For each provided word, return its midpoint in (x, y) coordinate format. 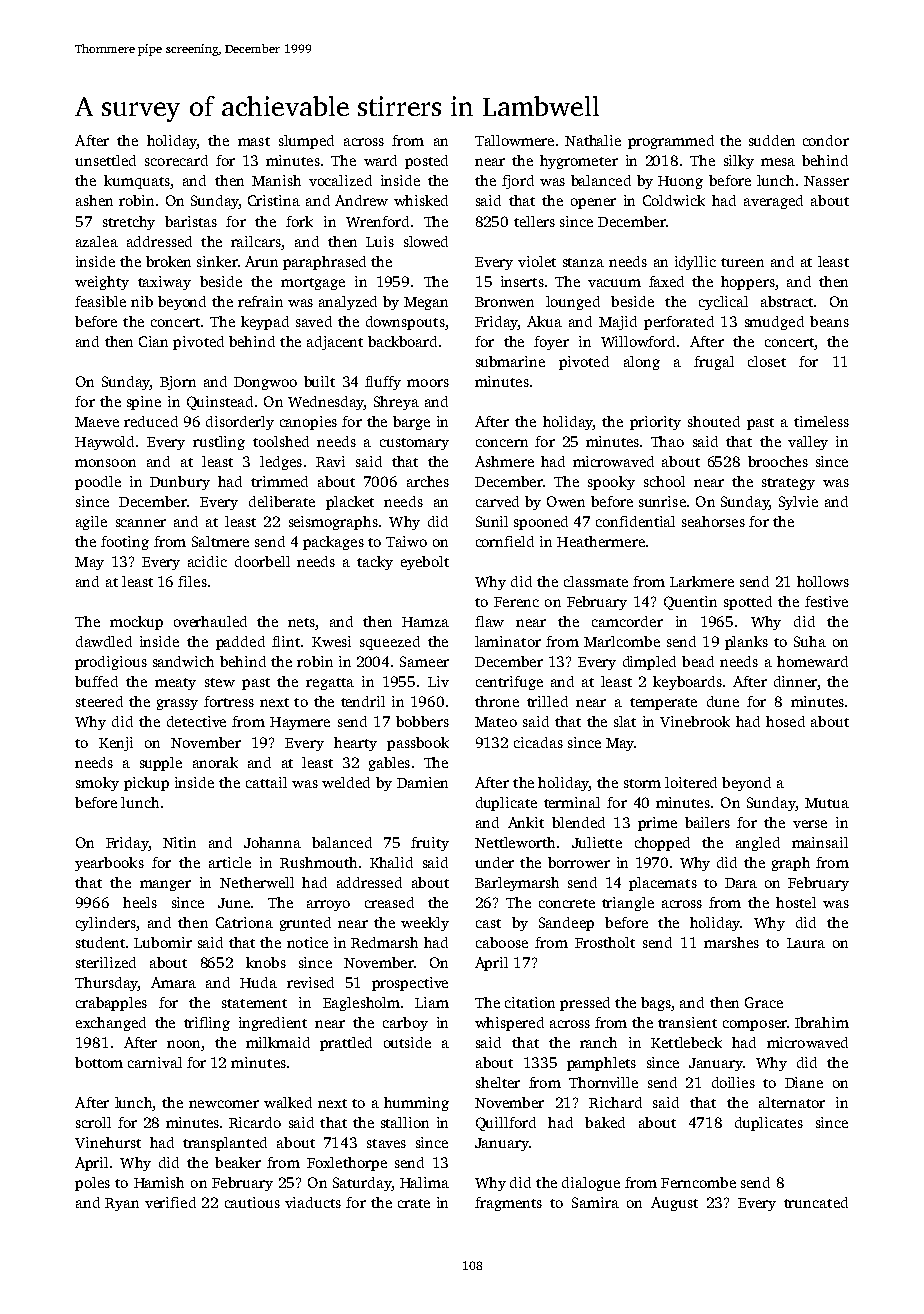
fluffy (383, 383)
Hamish (159, 1182)
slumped (306, 142)
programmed (671, 142)
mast (254, 141)
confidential (635, 521)
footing (125, 543)
